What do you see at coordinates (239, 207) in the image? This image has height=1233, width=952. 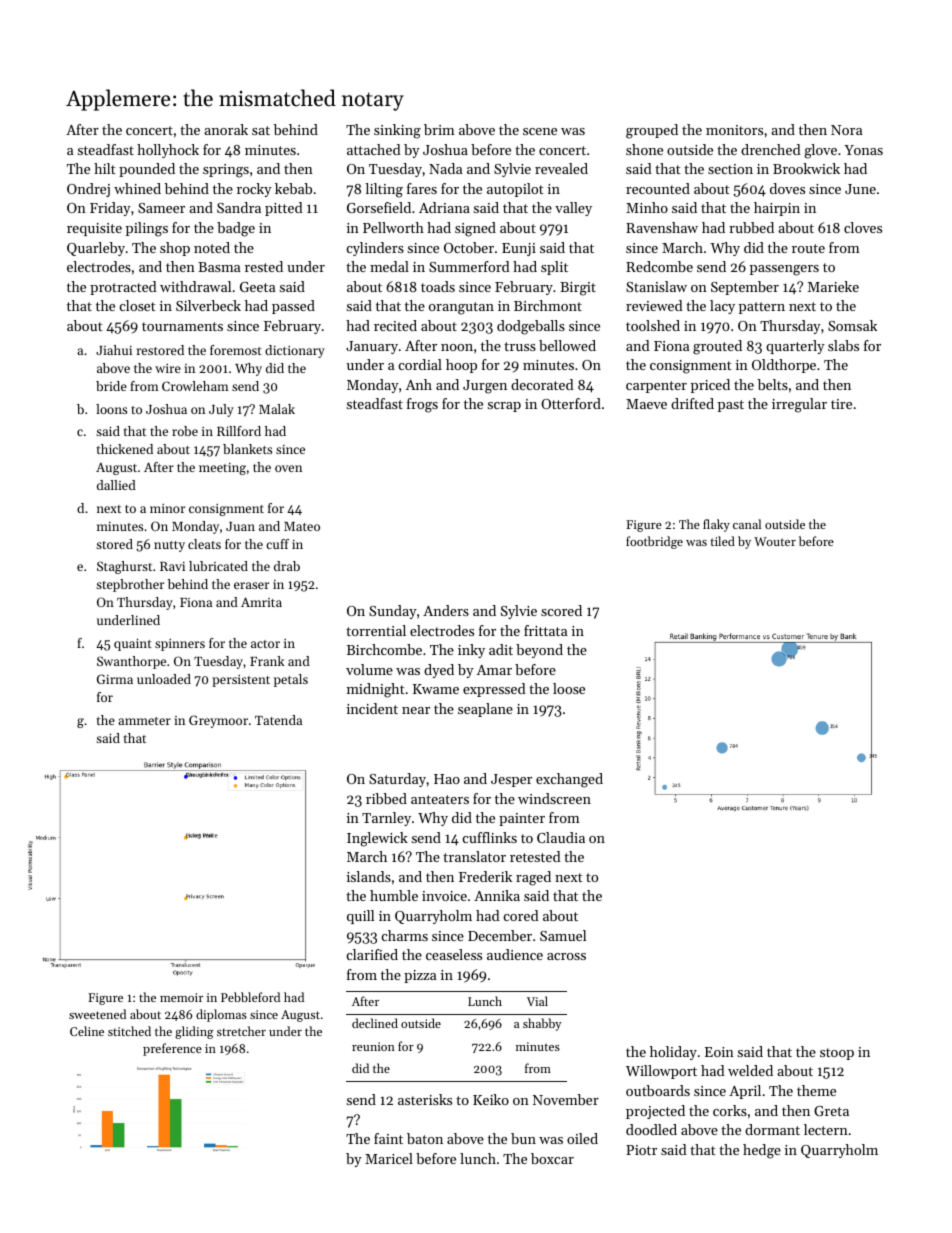 I see `Sandra` at bounding box center [239, 207].
